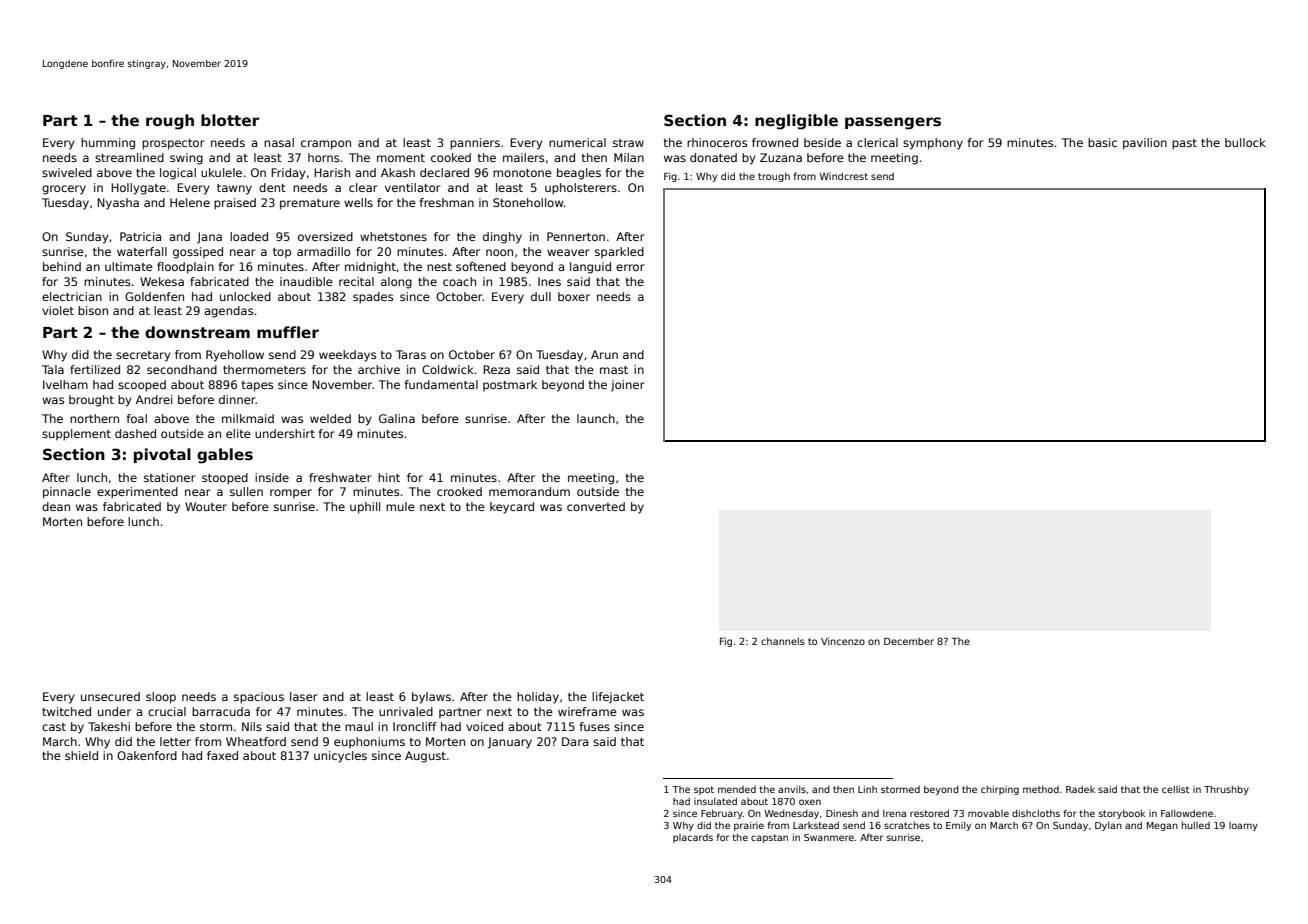 This image has width=1308, height=924. Describe the element at coordinates (502, 238) in the image. I see `dinghy` at that location.
